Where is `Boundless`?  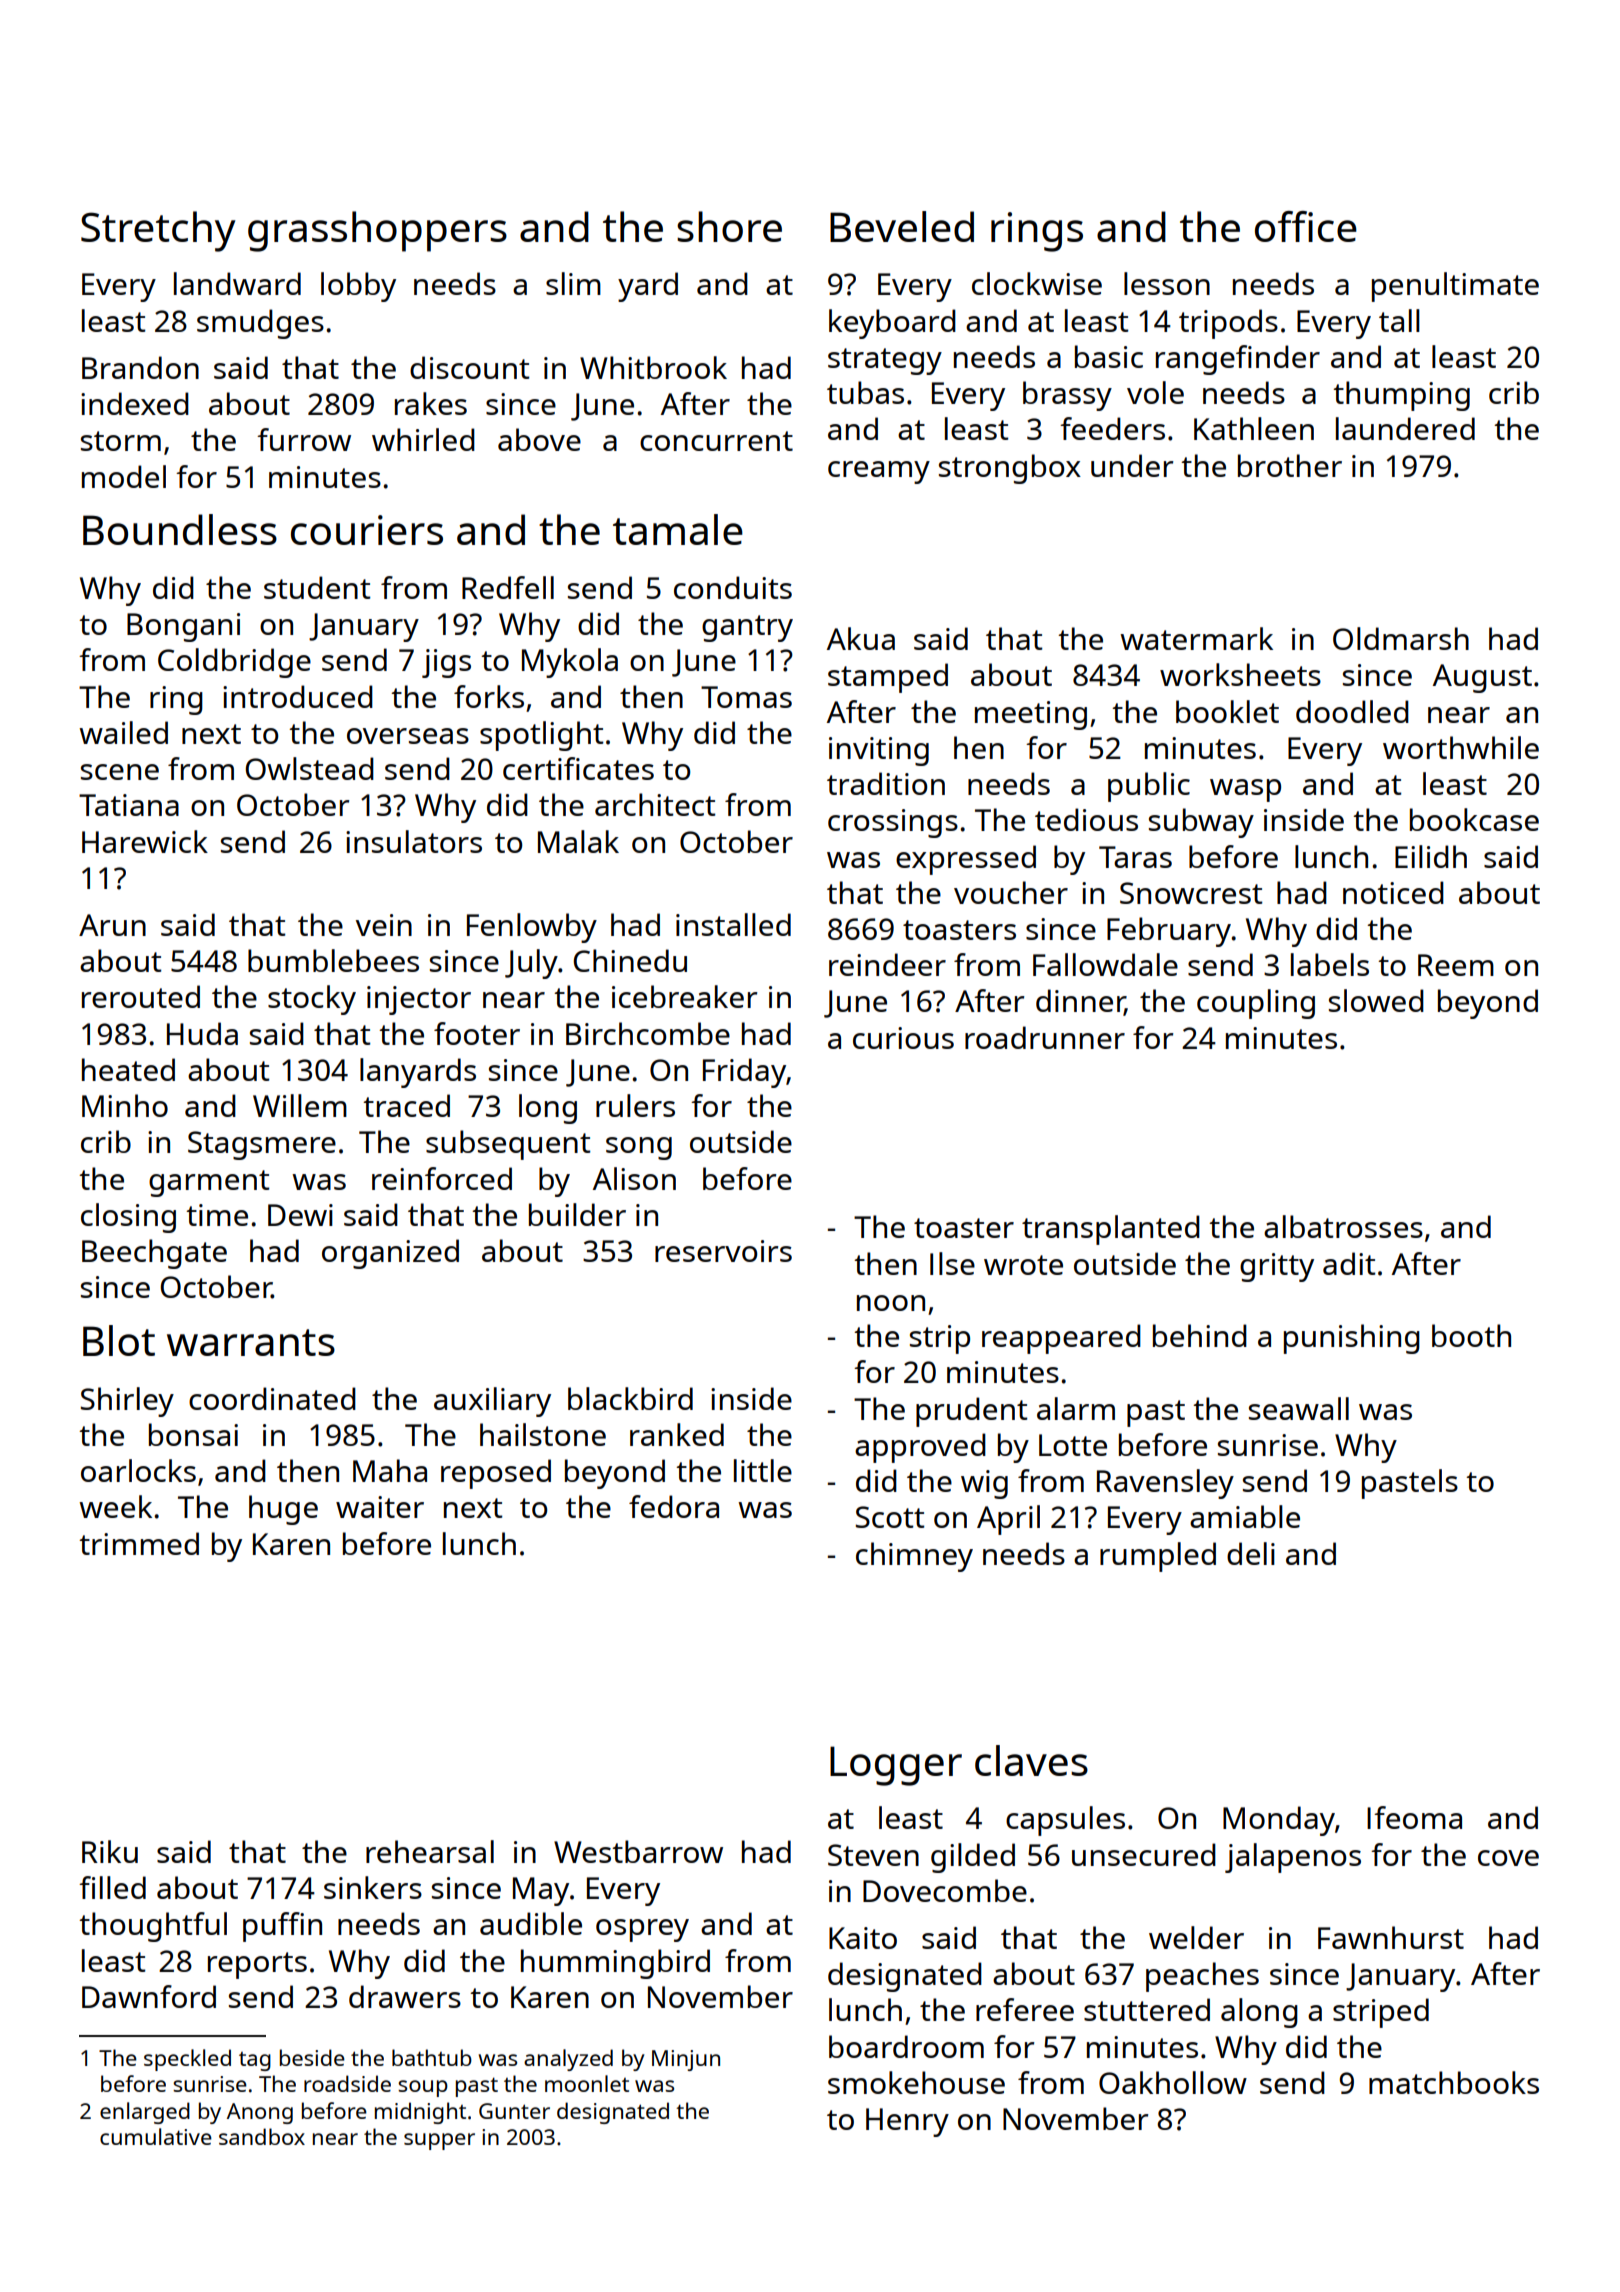
Boundless is located at coordinates (180, 529).
